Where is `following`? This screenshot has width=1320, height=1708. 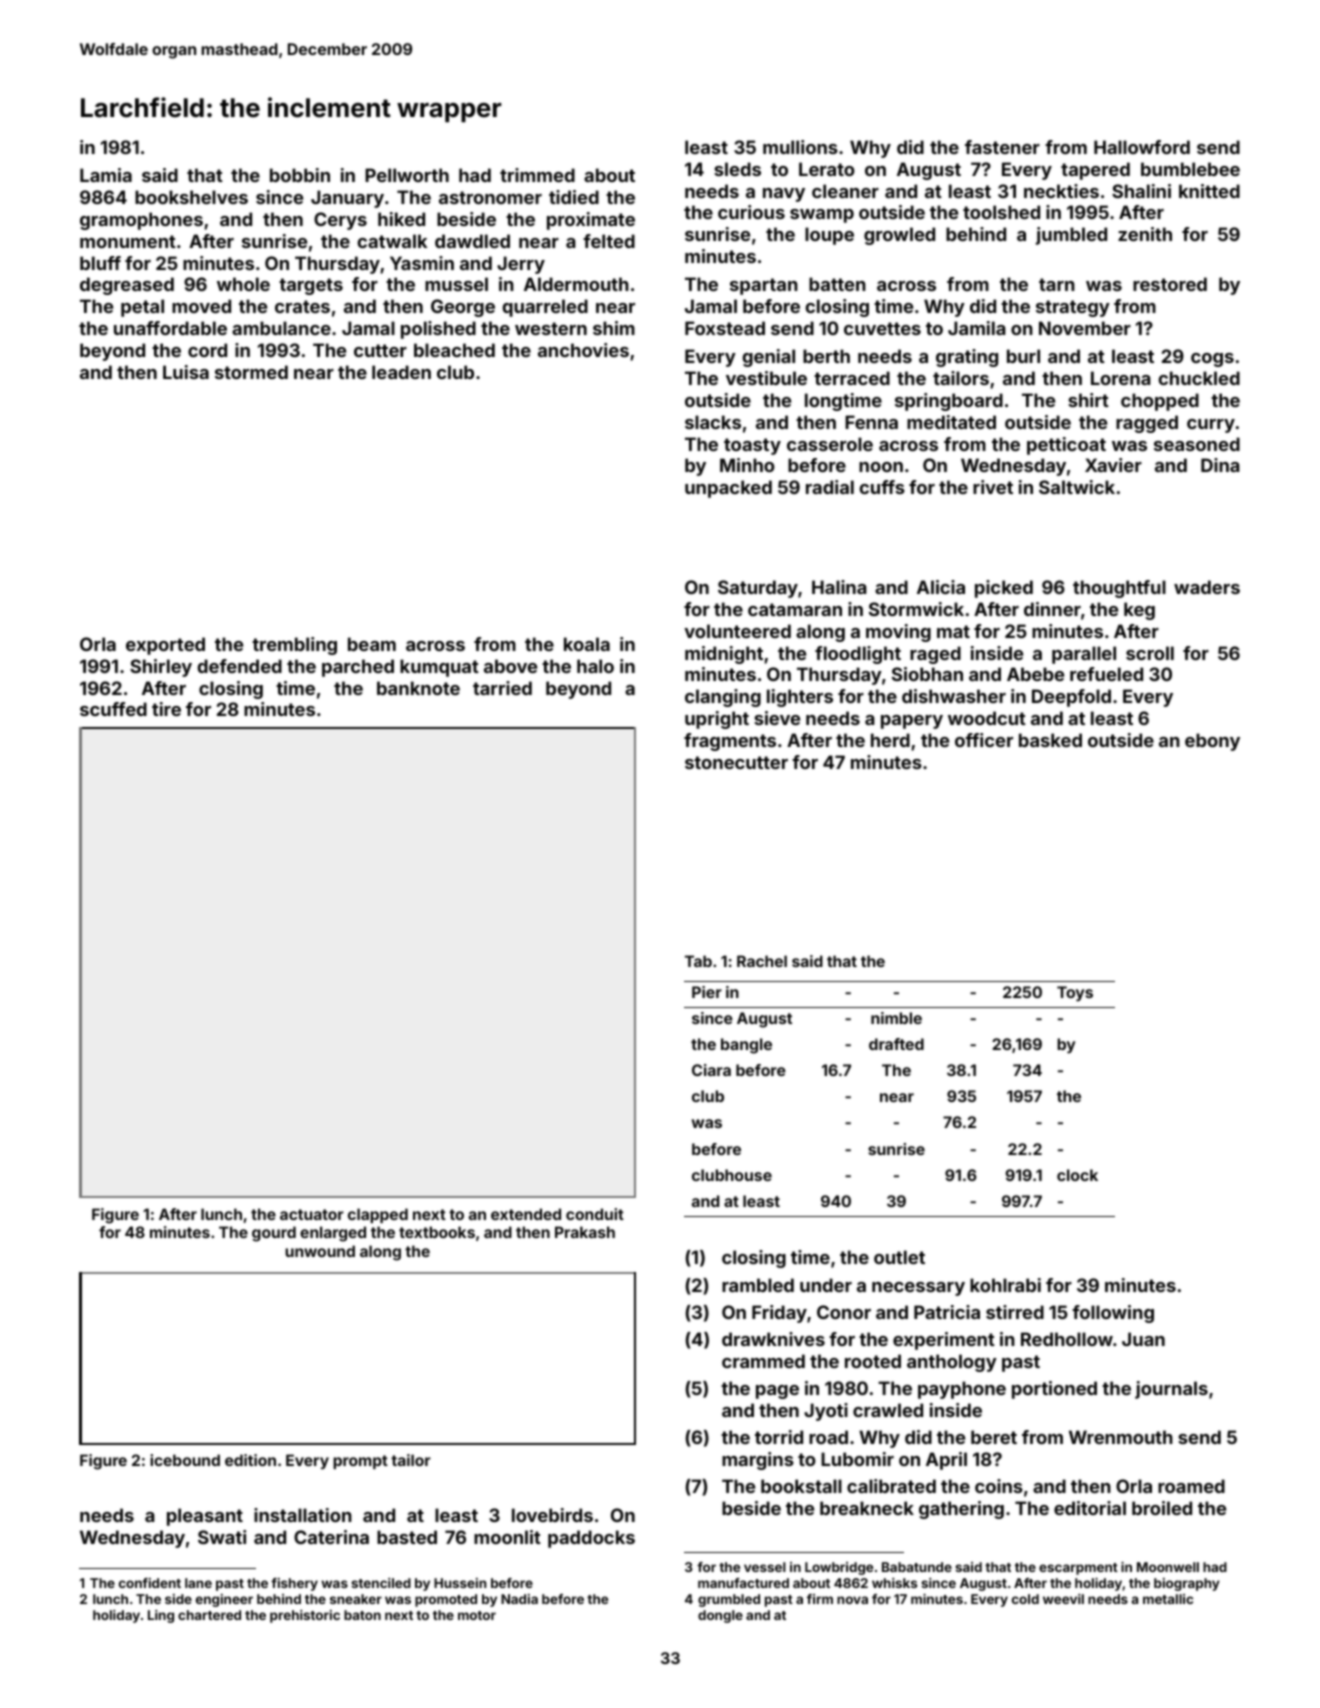
following is located at coordinates (1113, 1314).
